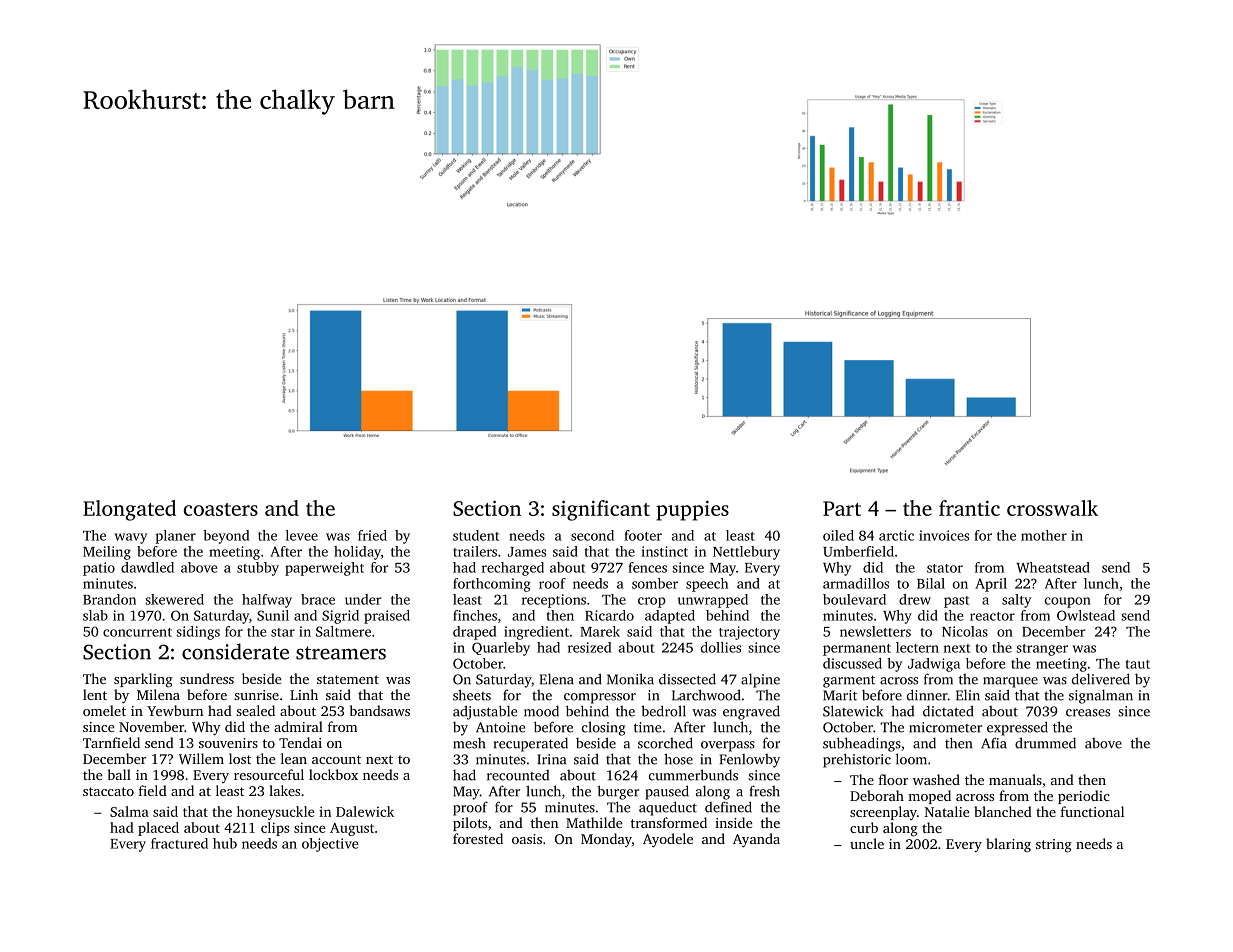  What do you see at coordinates (1052, 508) in the screenshot?
I see `crosswalk` at bounding box center [1052, 508].
